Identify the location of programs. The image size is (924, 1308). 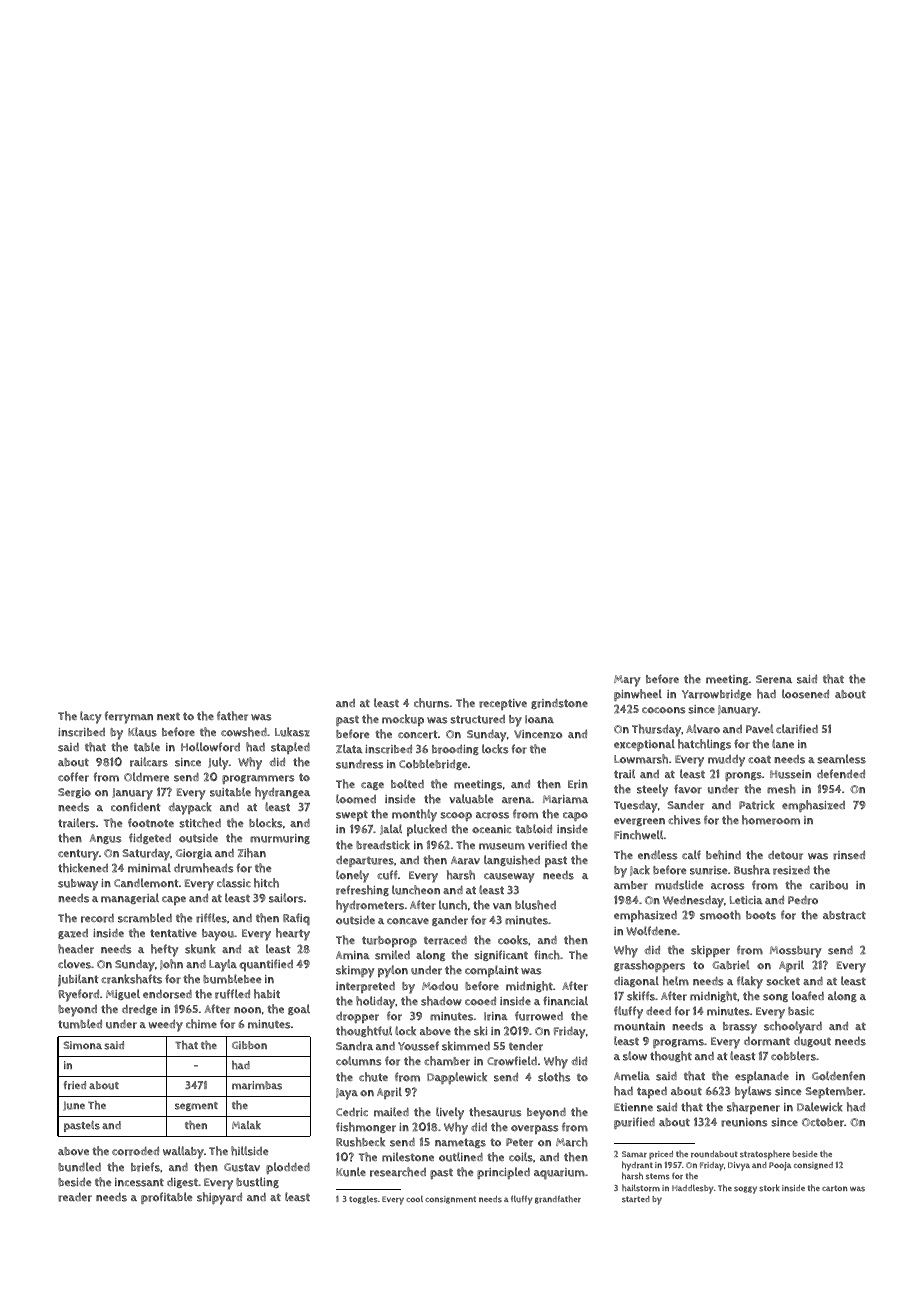
(678, 1043).
